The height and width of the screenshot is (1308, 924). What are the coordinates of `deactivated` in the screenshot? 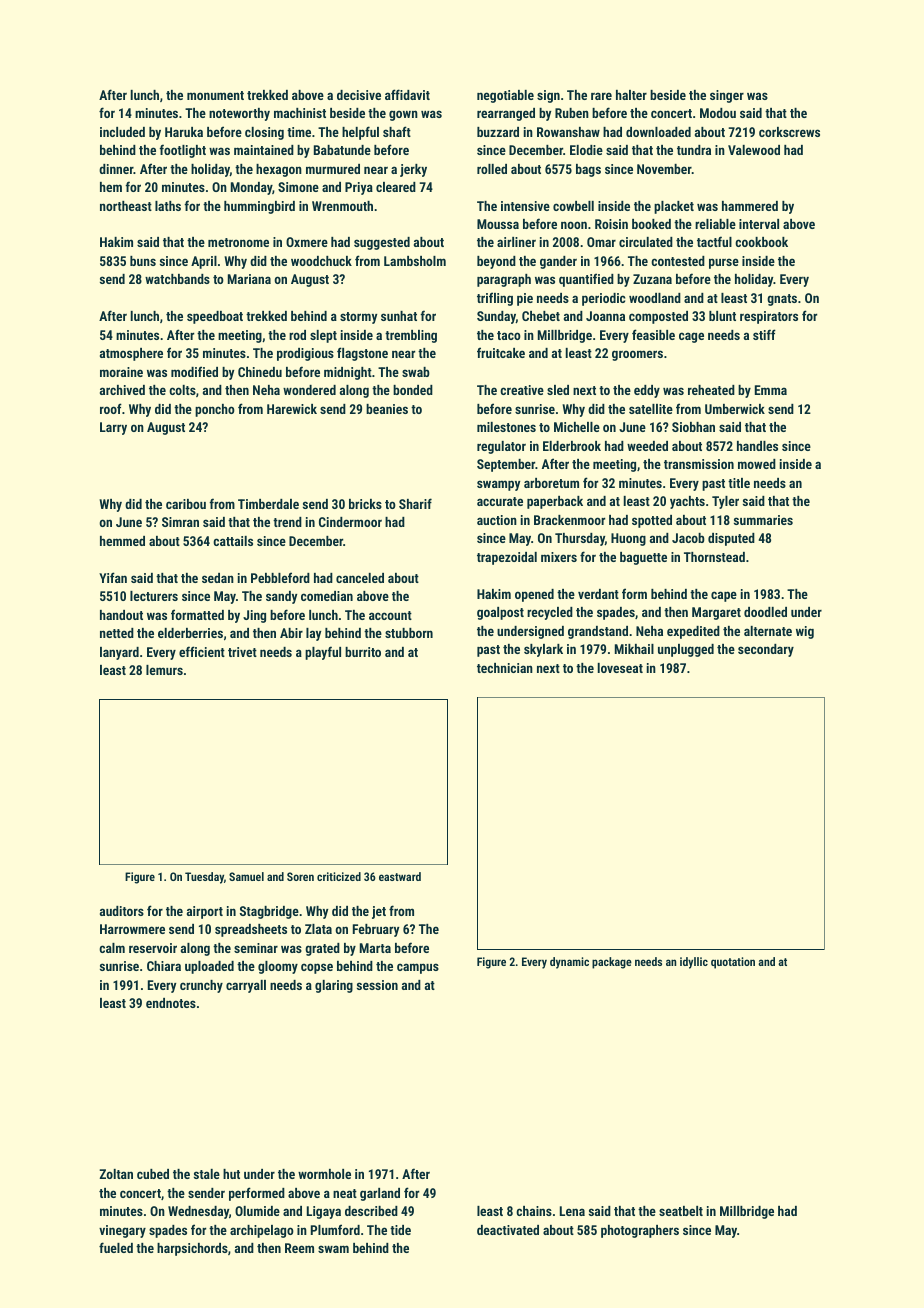 It's located at (508, 1230).
